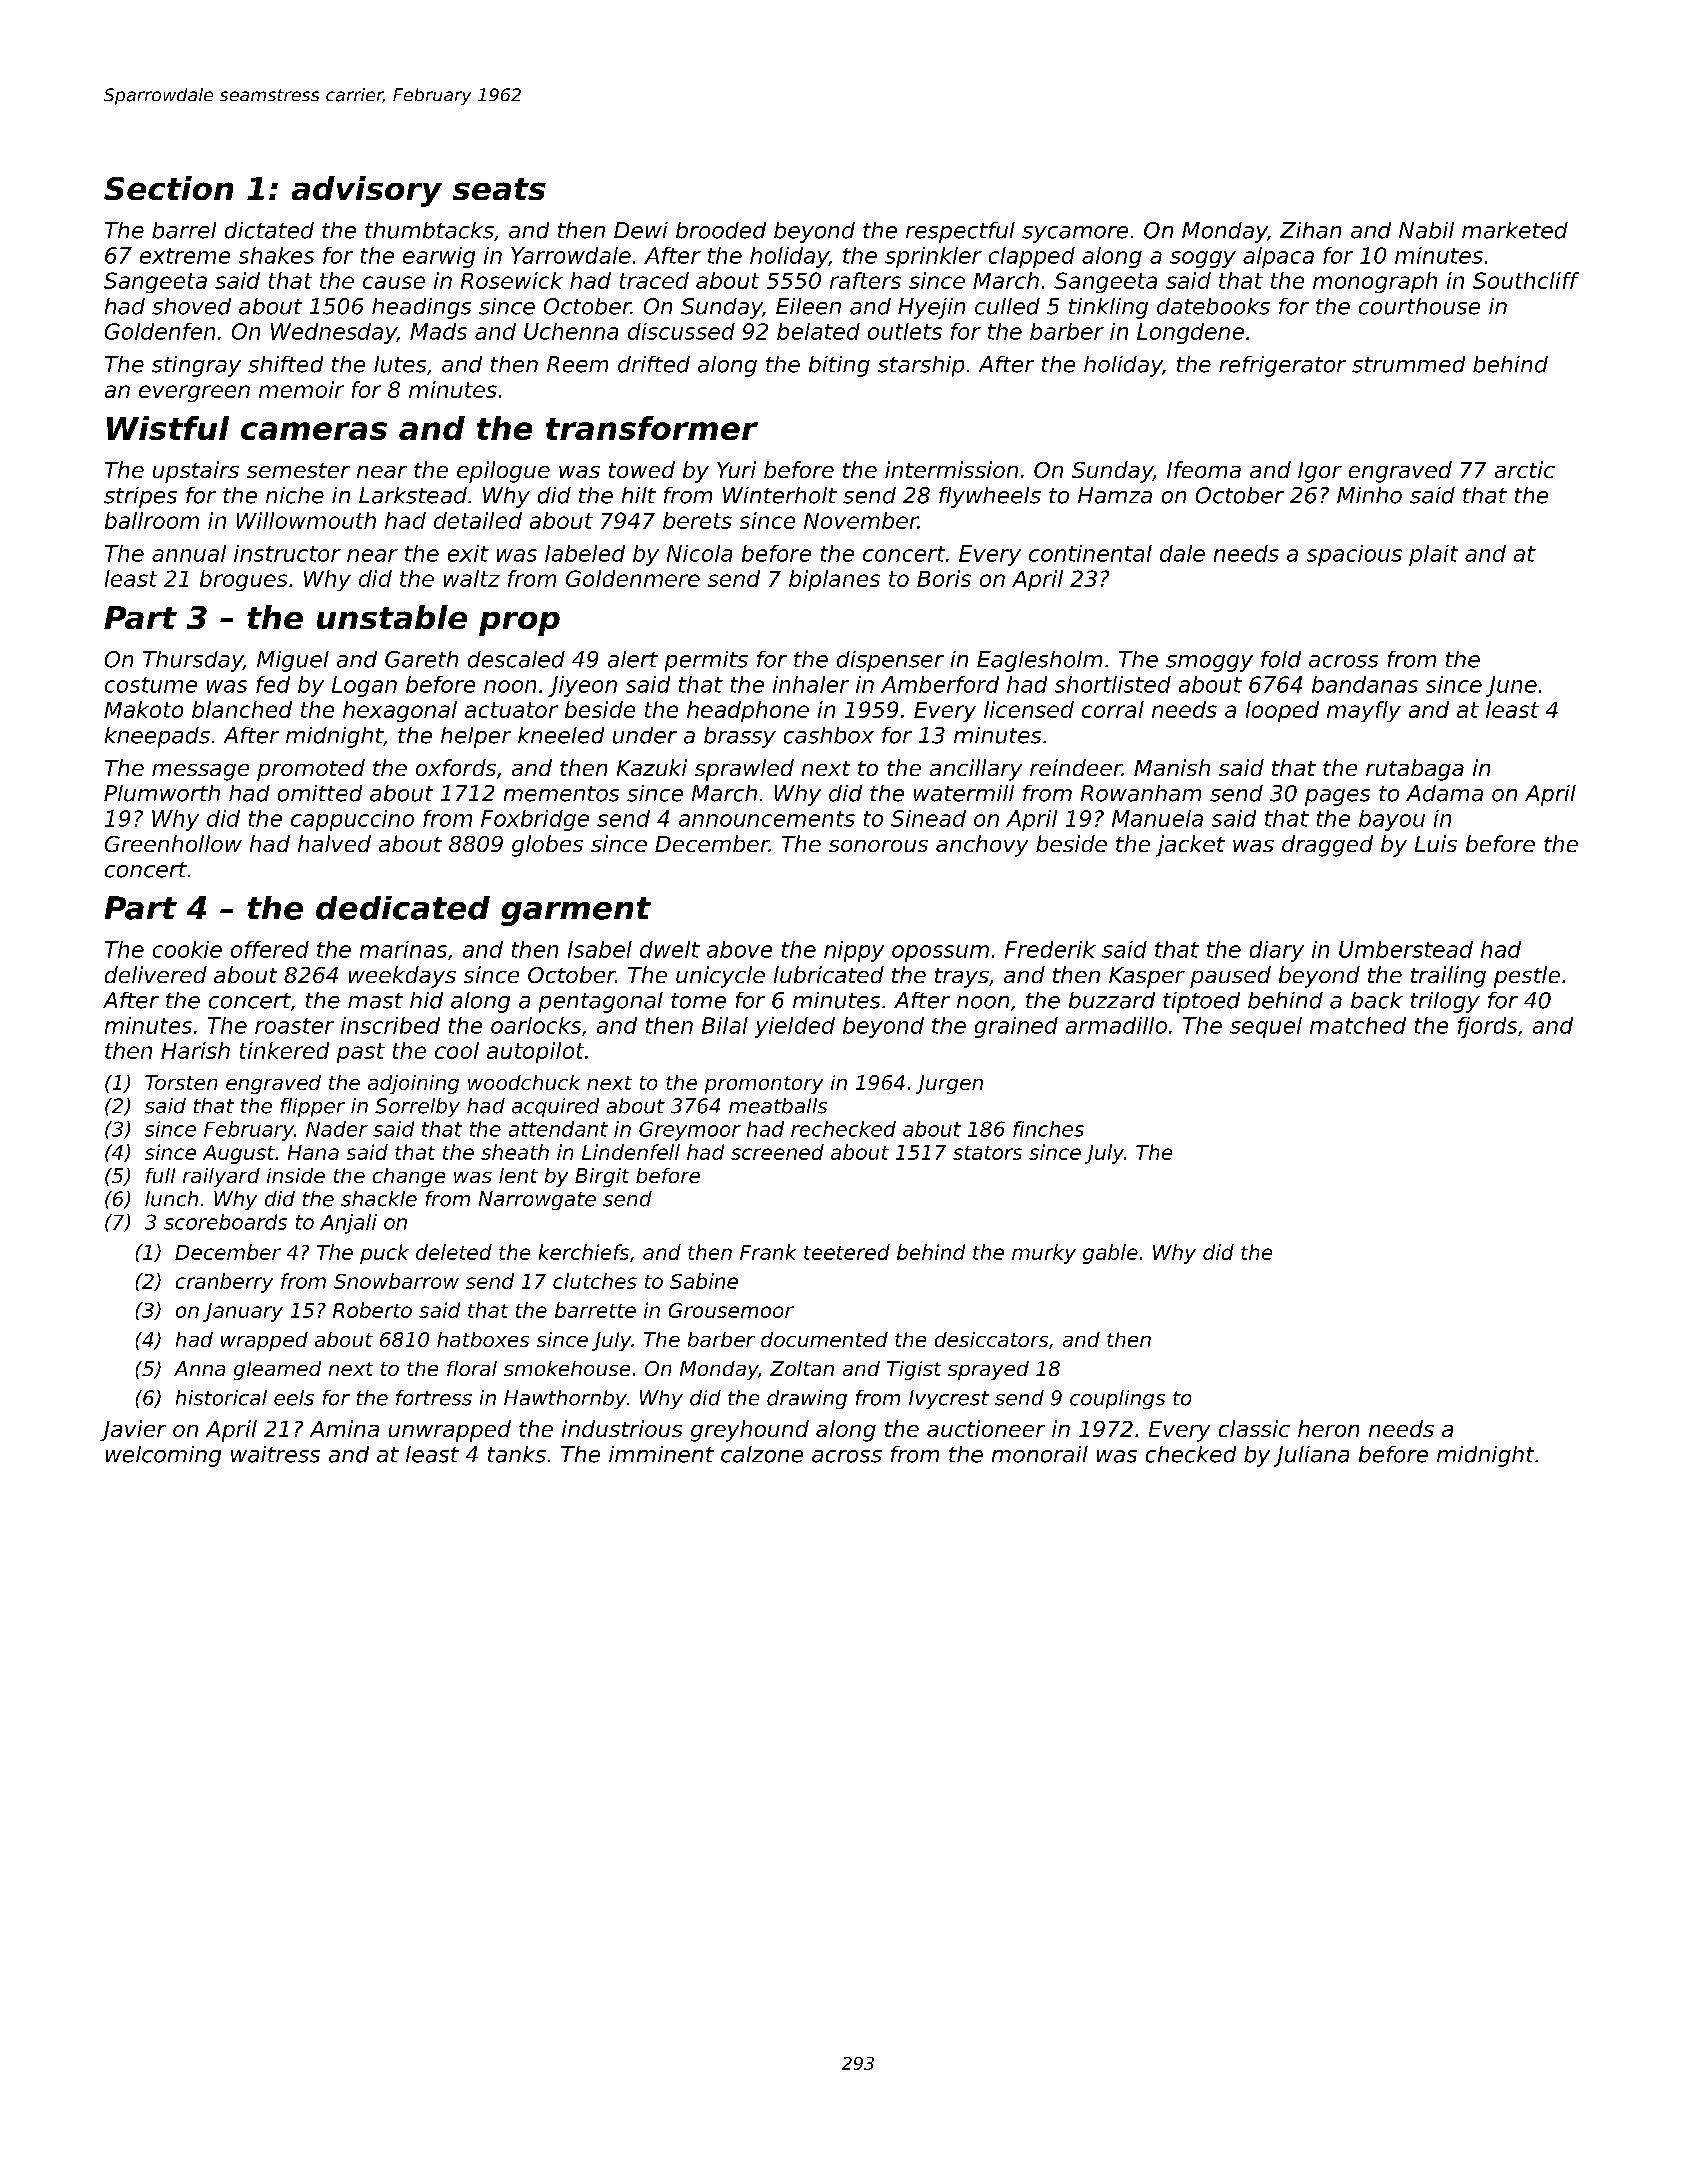 The width and height of the screenshot is (1683, 2178). What do you see at coordinates (576, 911) in the screenshot?
I see `garment` at bounding box center [576, 911].
